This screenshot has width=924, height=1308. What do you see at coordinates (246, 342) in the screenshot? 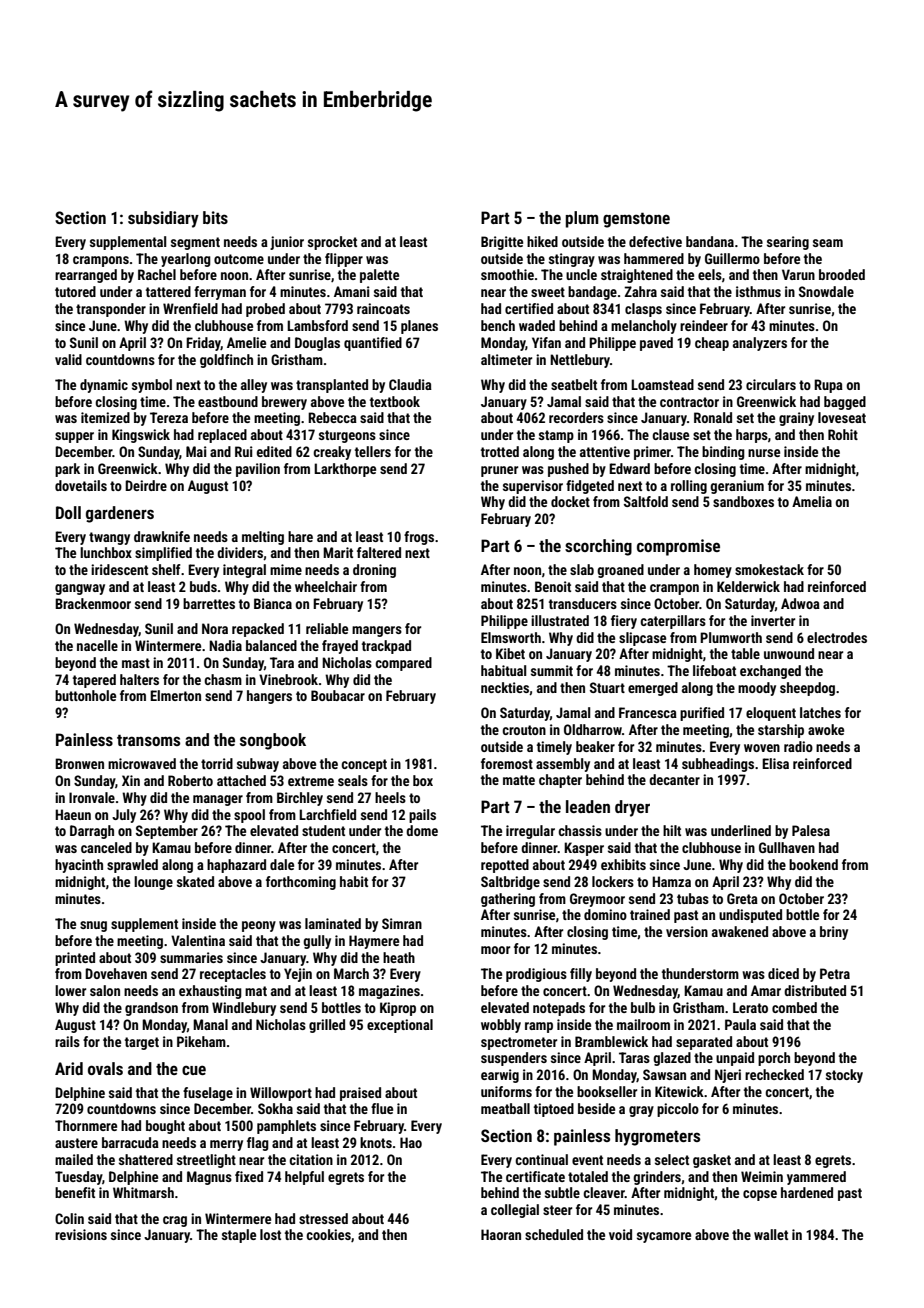
I see `Amelie` at bounding box center [246, 342].
